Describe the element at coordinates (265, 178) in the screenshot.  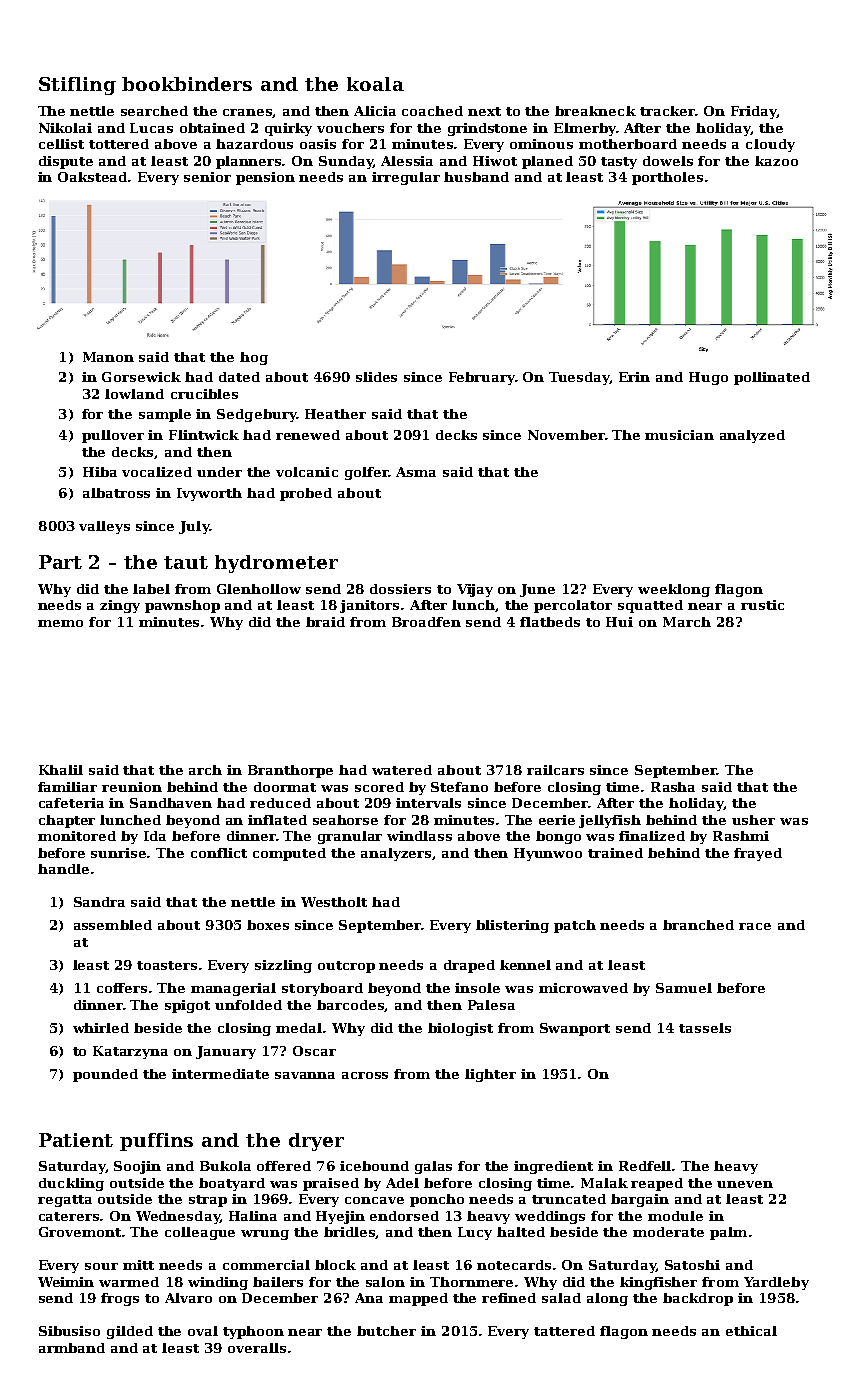
I see `pension` at that location.
